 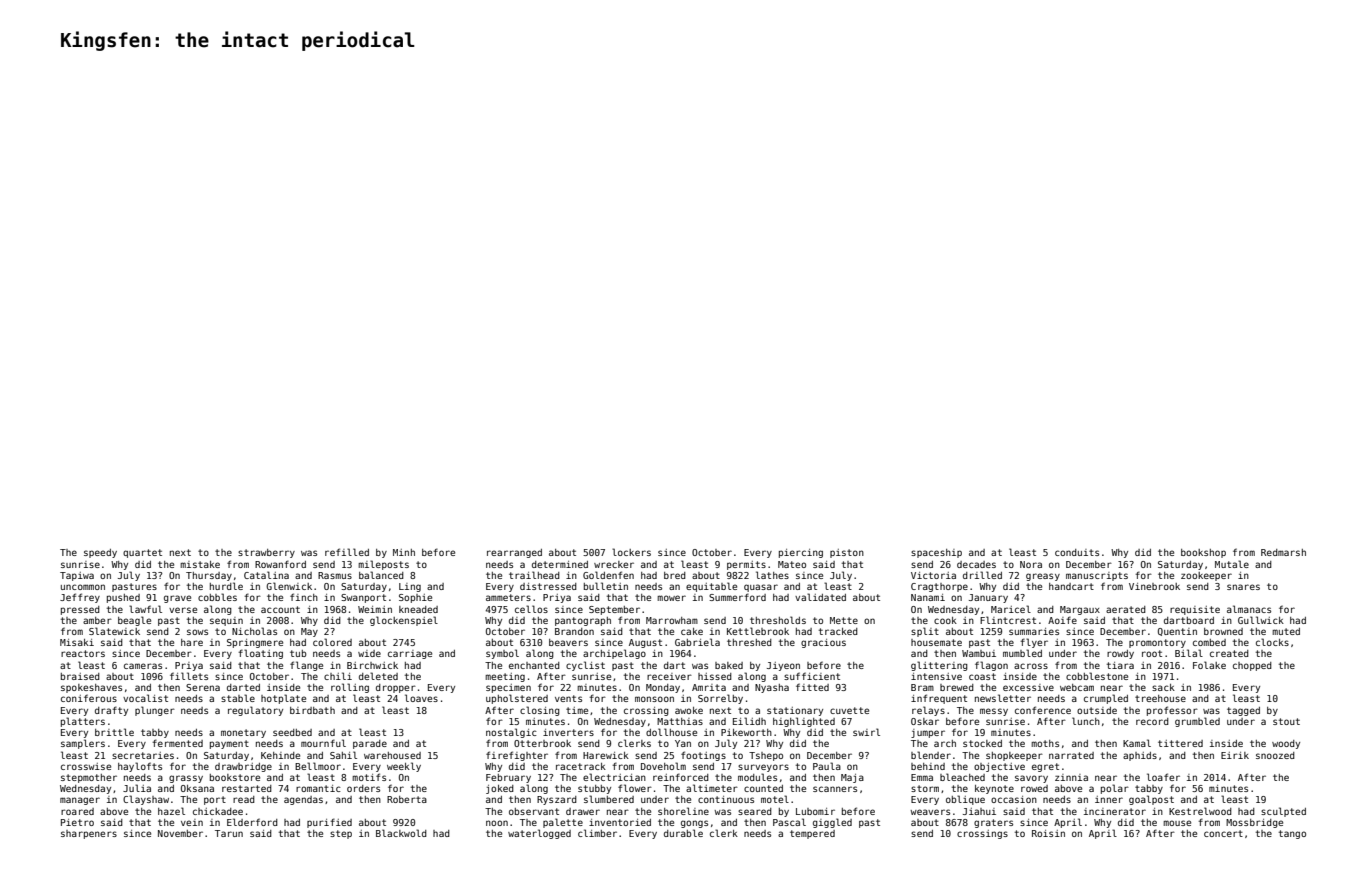 I want to click on stout, so click(x=1286, y=721).
